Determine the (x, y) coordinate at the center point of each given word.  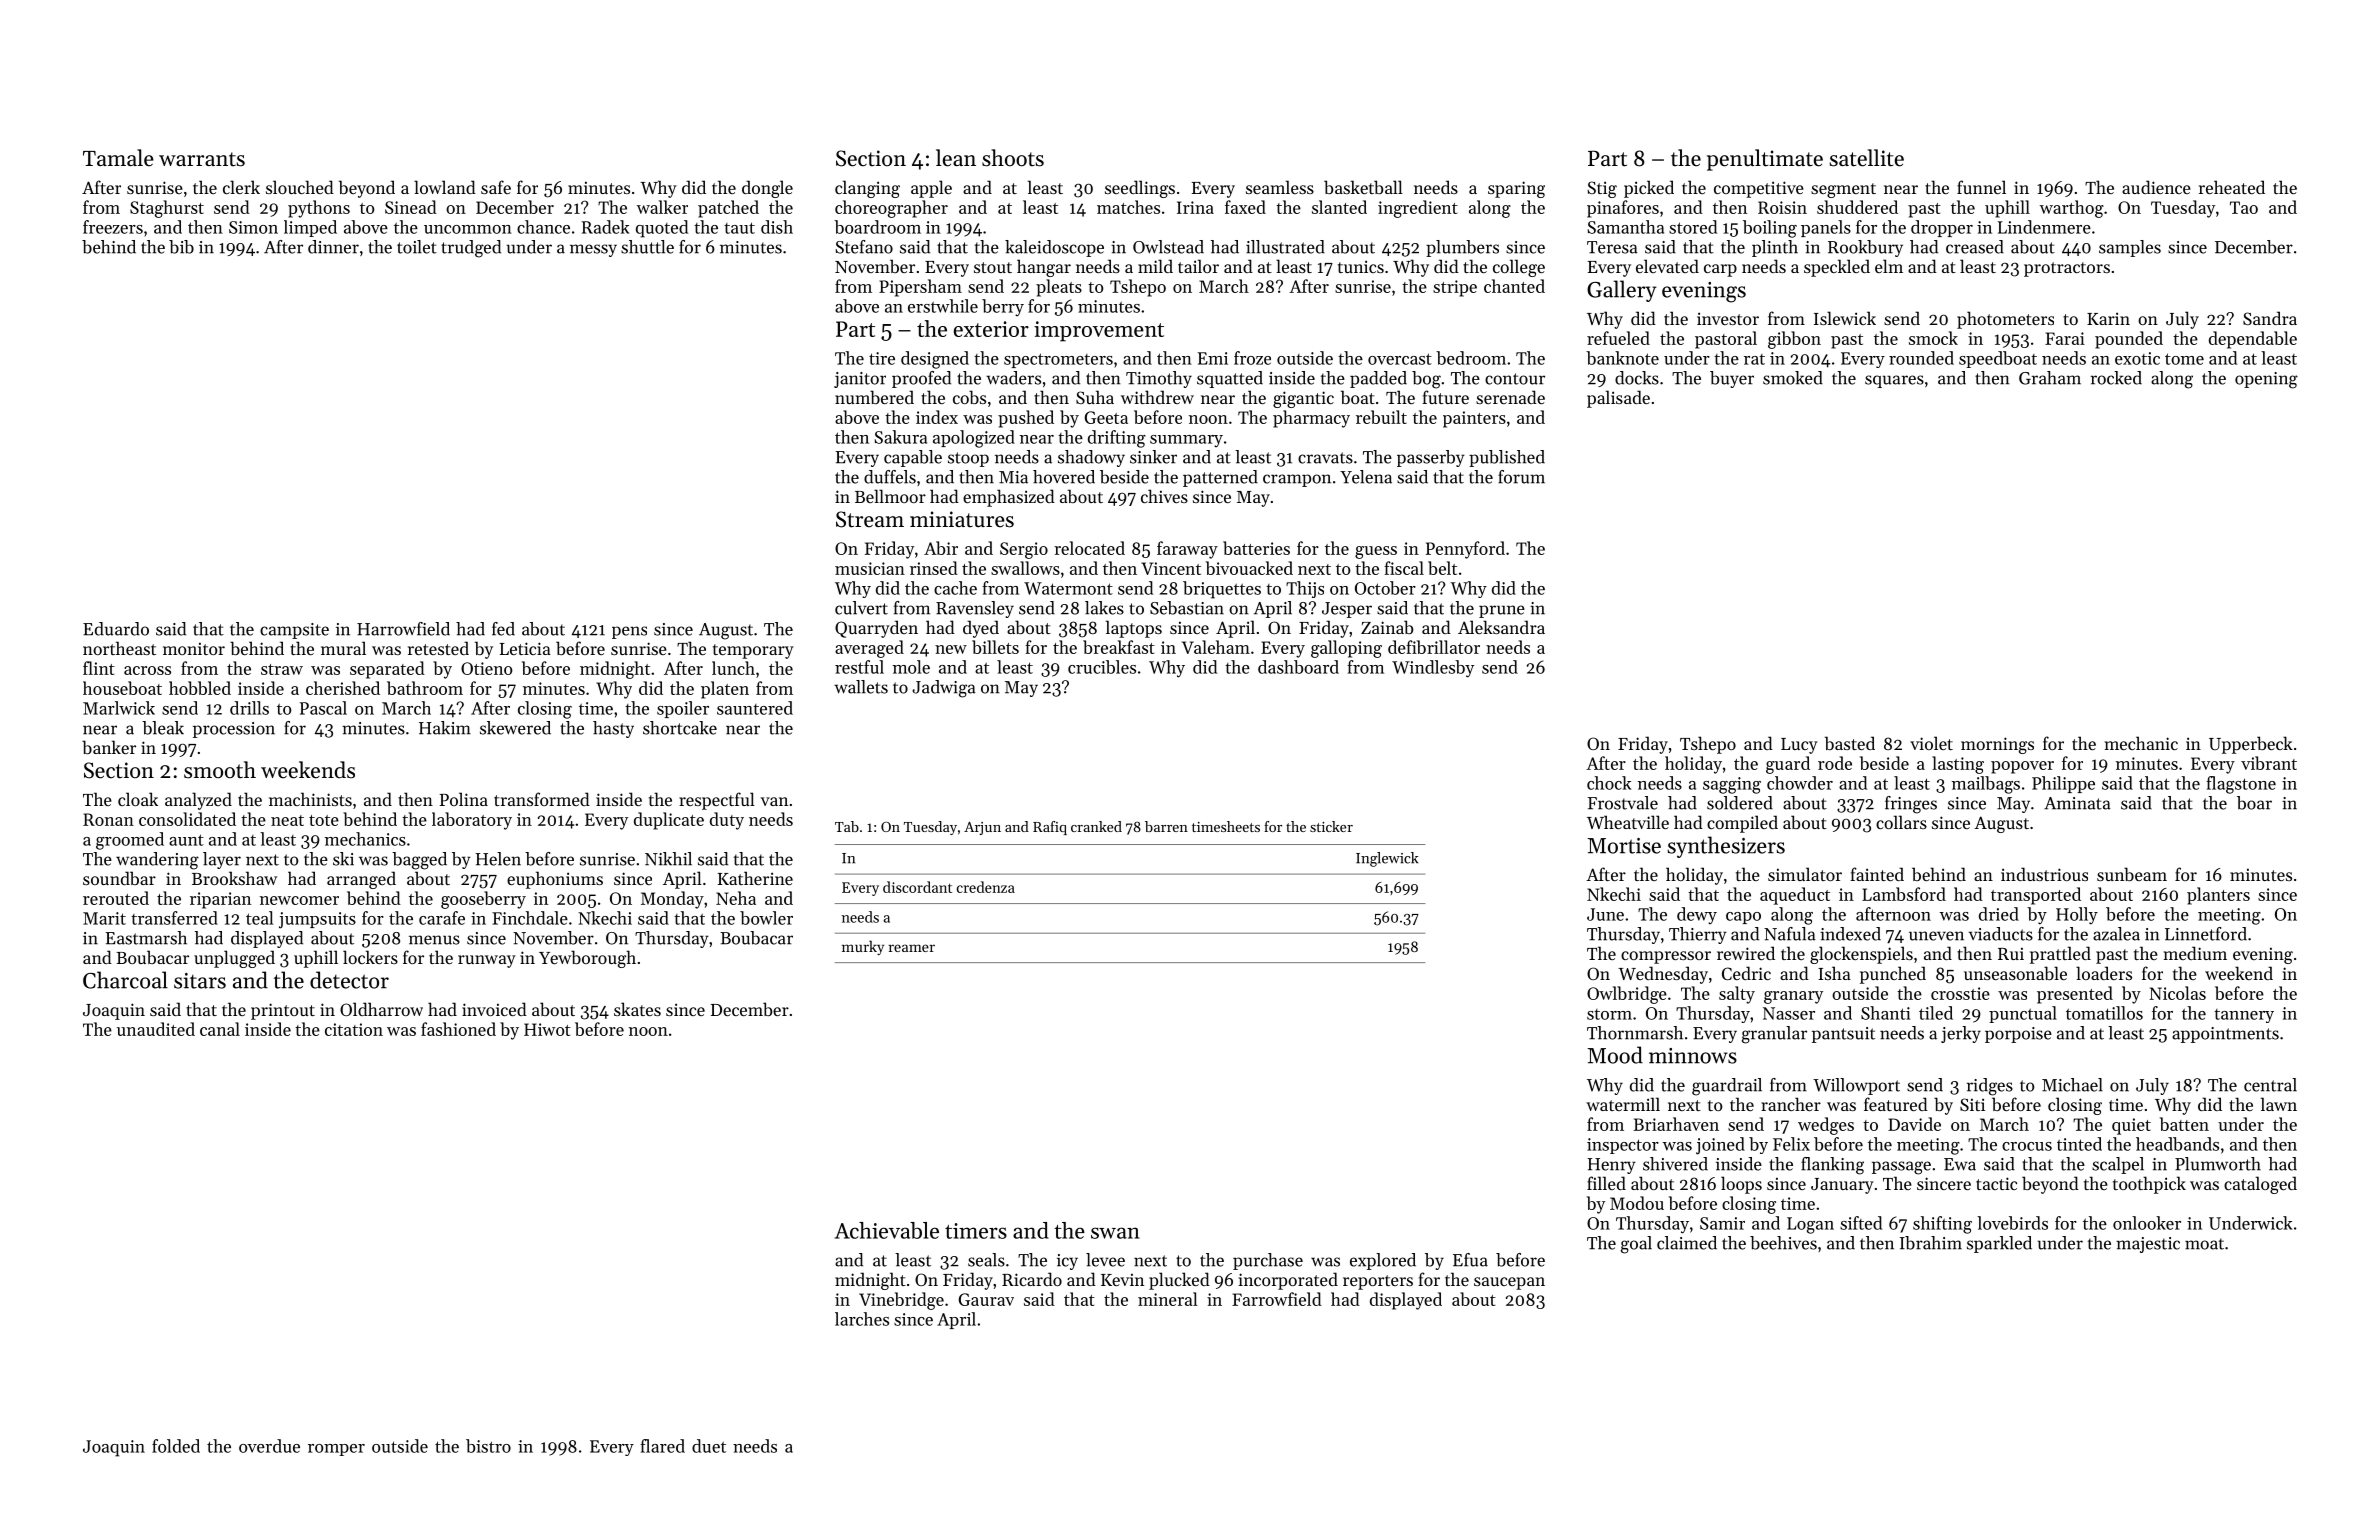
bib (181, 247)
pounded (2129, 340)
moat (2204, 1244)
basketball (1363, 187)
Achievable (887, 1230)
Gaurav (986, 1299)
